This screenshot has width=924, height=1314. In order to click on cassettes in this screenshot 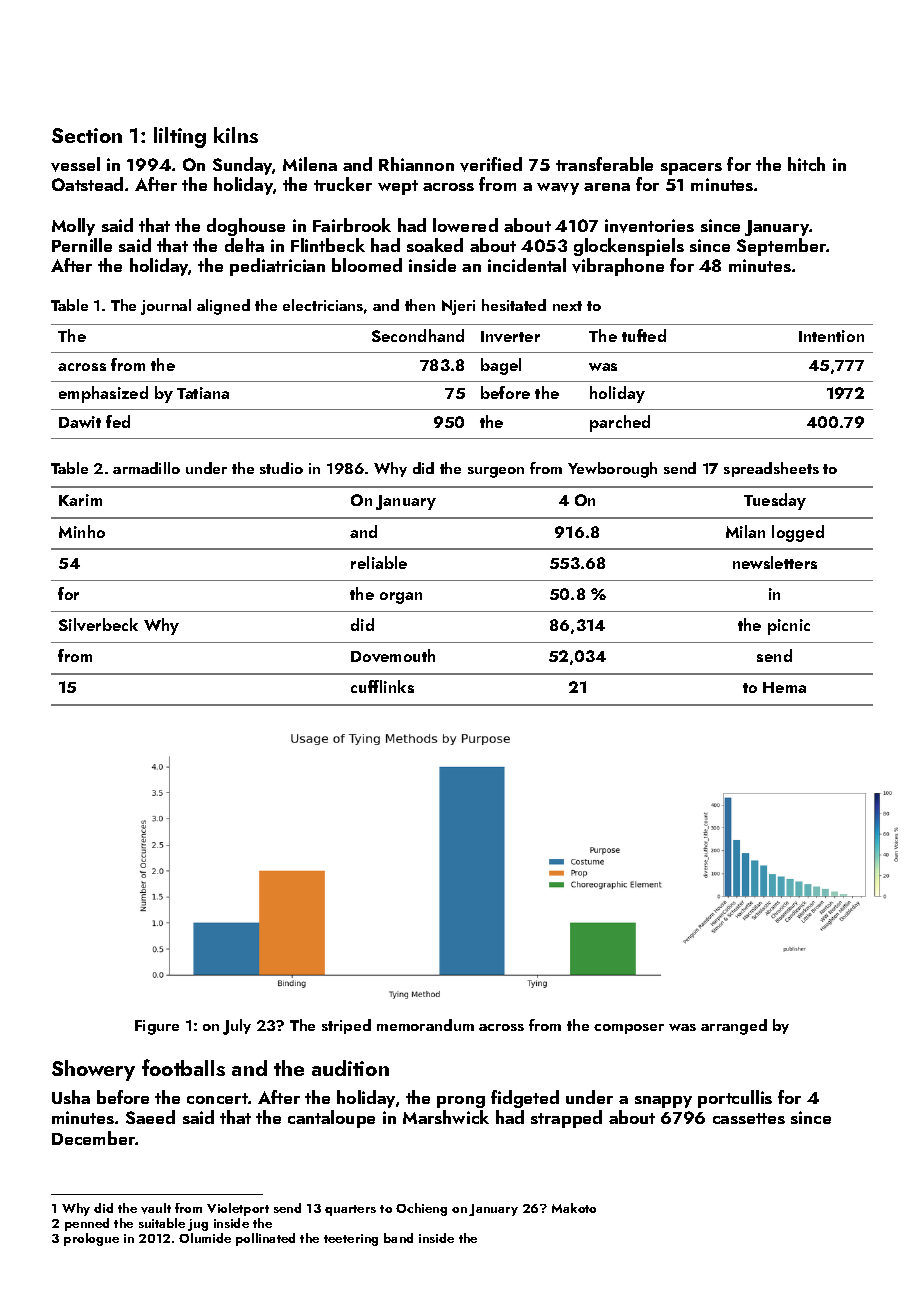, I will do `click(749, 1118)`.
